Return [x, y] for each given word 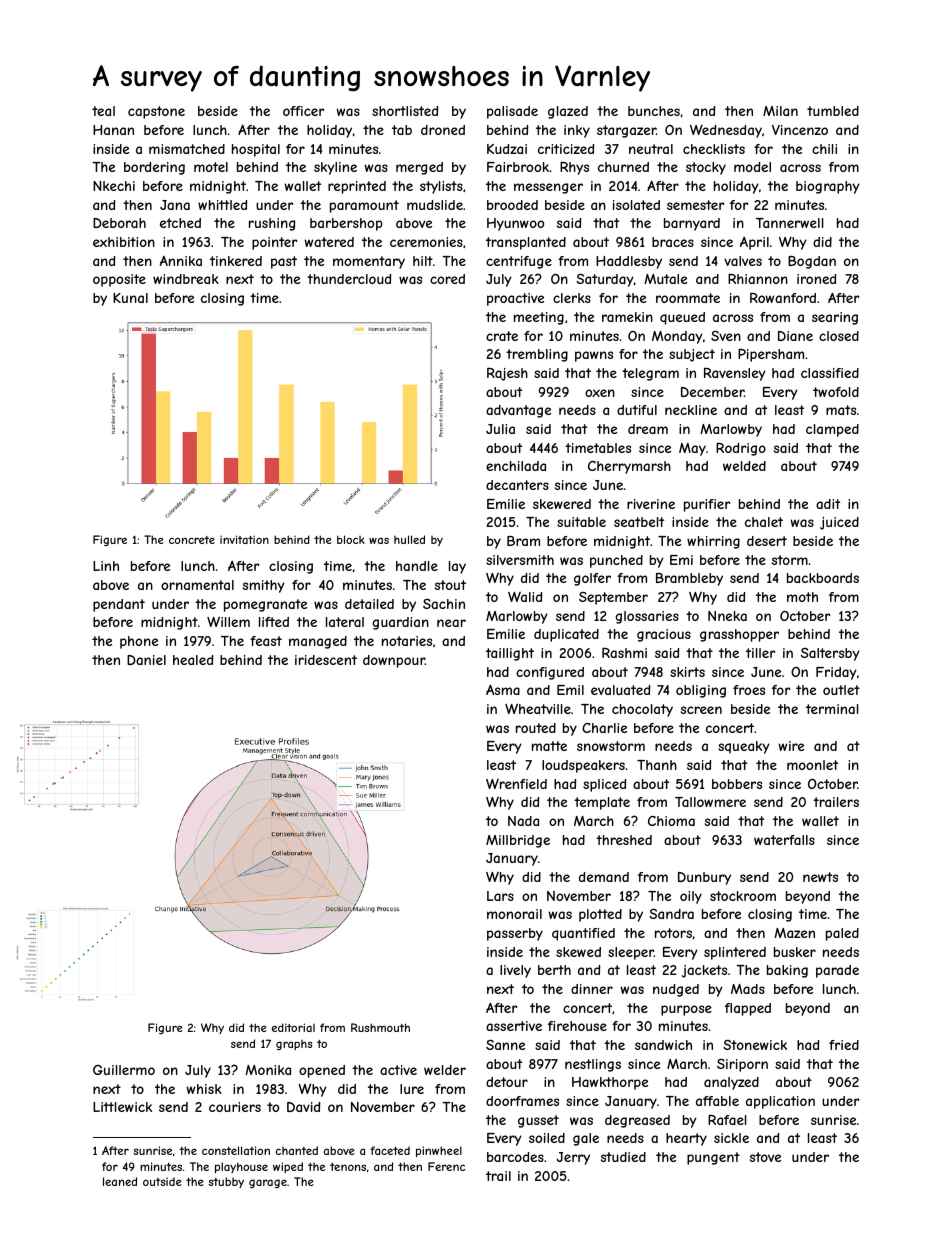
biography [828, 187]
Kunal [130, 298]
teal [103, 111]
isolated [636, 205]
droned [443, 130]
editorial [293, 1027]
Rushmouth [380, 1027]
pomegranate [265, 605]
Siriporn [742, 1065]
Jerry [573, 1158]
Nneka [727, 616]
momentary [369, 262]
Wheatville [538, 708]
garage [268, 1183]
